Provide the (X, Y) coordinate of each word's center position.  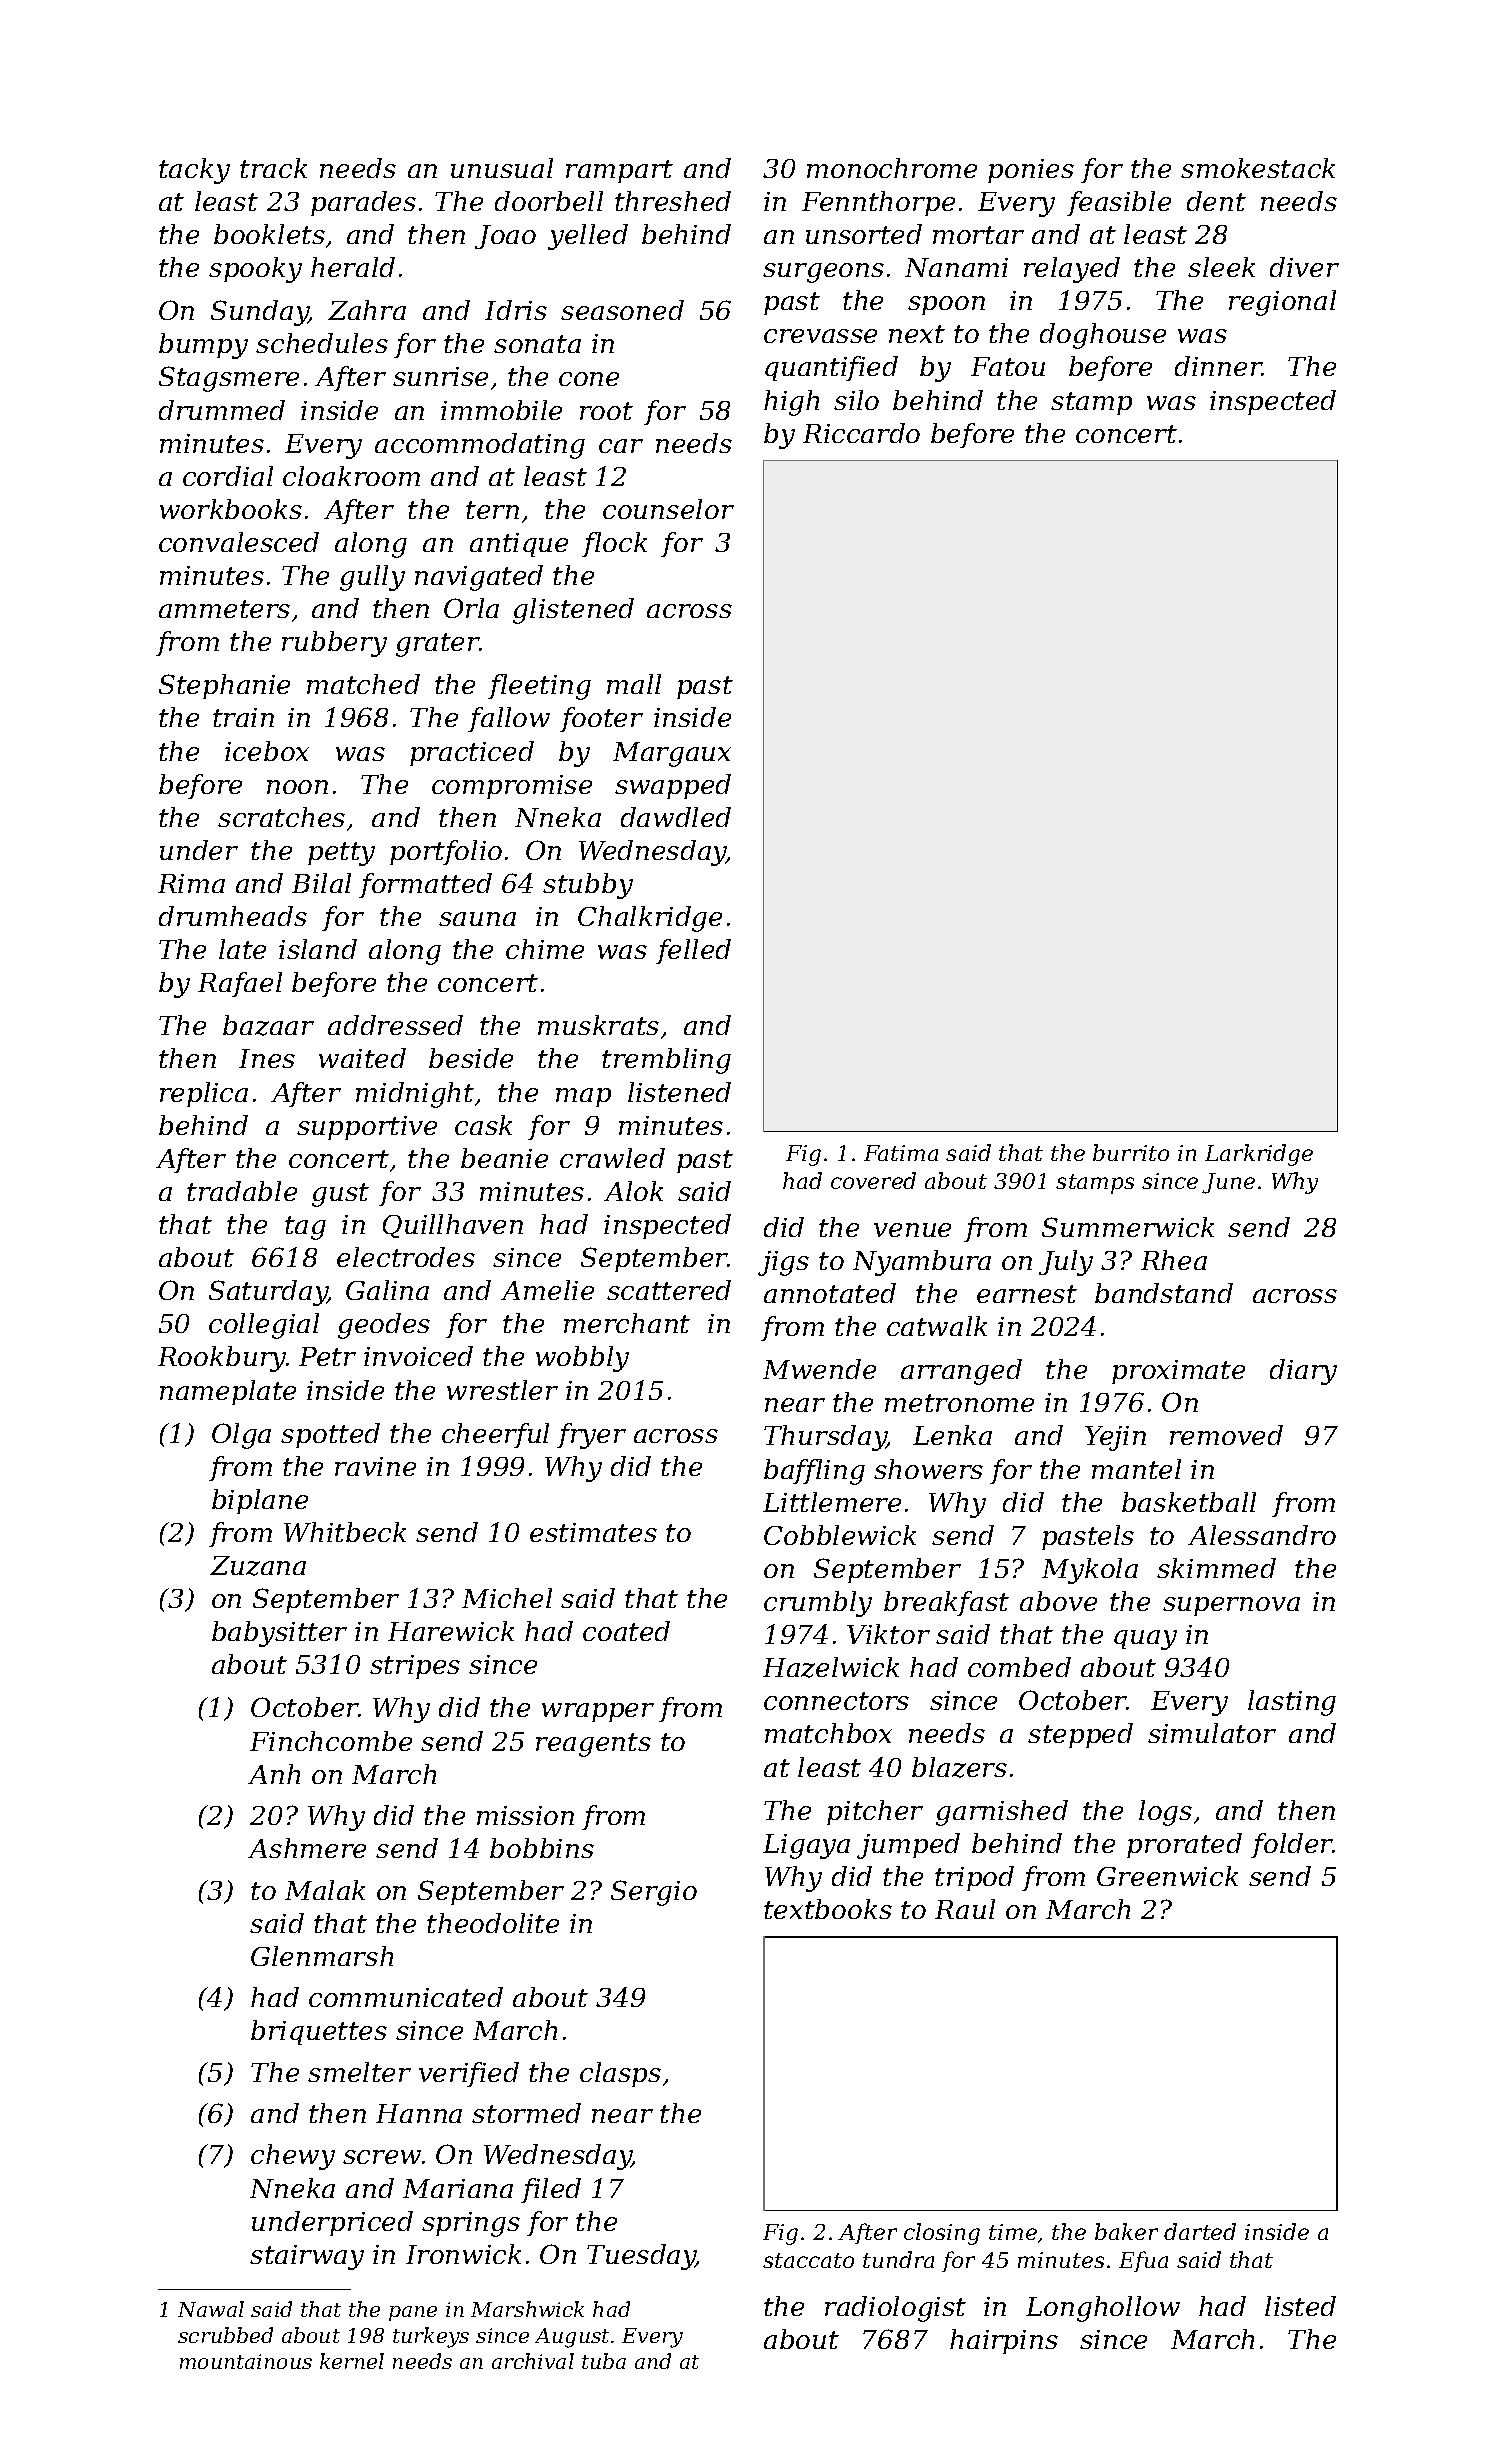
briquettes (319, 2032)
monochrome (892, 168)
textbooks (828, 1909)
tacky (194, 171)
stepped (1080, 1735)
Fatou (1008, 366)
